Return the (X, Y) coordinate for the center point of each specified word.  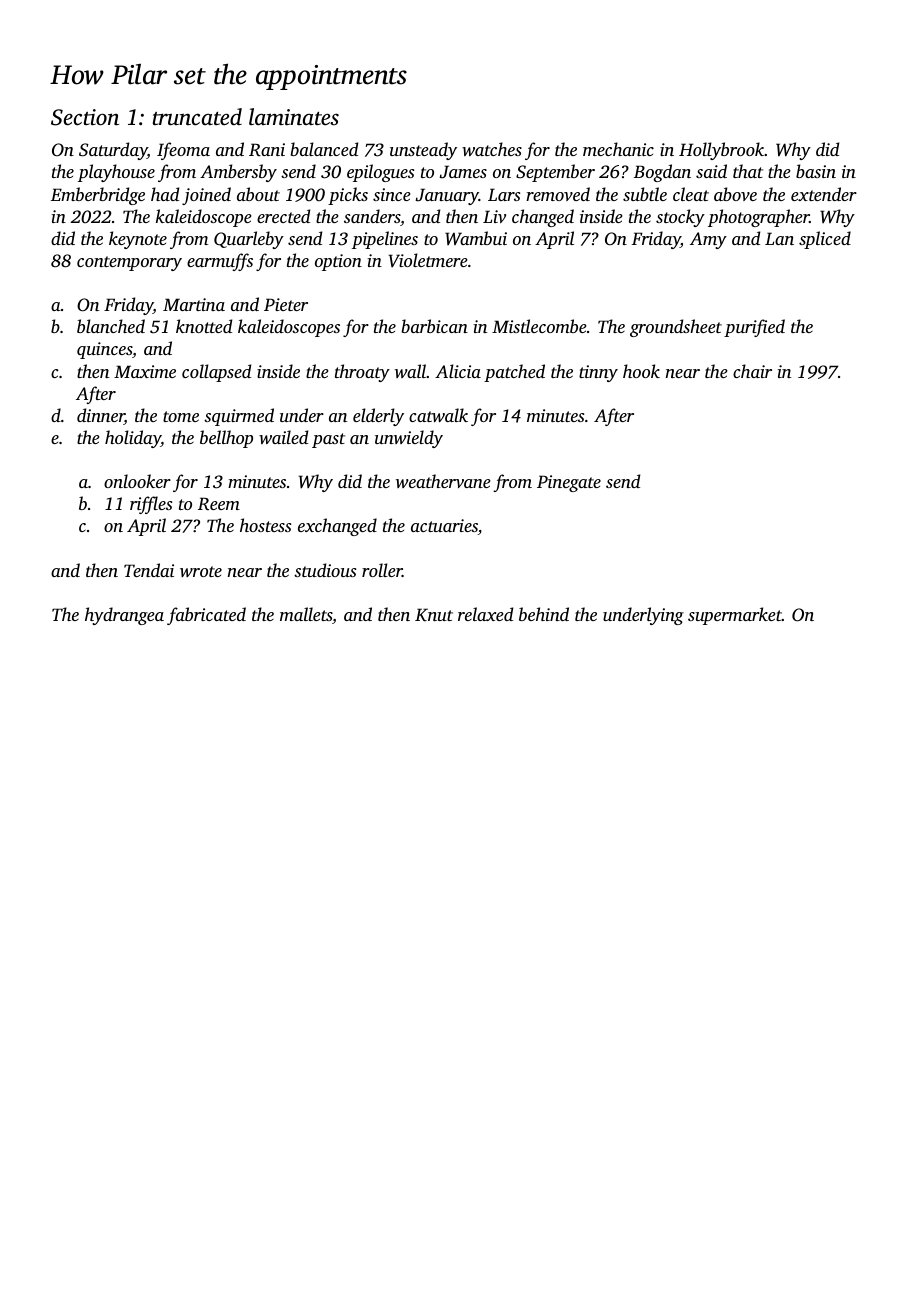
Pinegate (569, 483)
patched (514, 373)
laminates (294, 116)
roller (382, 570)
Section (85, 117)
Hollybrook (721, 151)
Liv (494, 216)
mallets (306, 614)
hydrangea (124, 616)
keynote (138, 240)
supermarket (735, 616)
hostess (265, 525)
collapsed (216, 373)
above (735, 194)
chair (752, 371)
